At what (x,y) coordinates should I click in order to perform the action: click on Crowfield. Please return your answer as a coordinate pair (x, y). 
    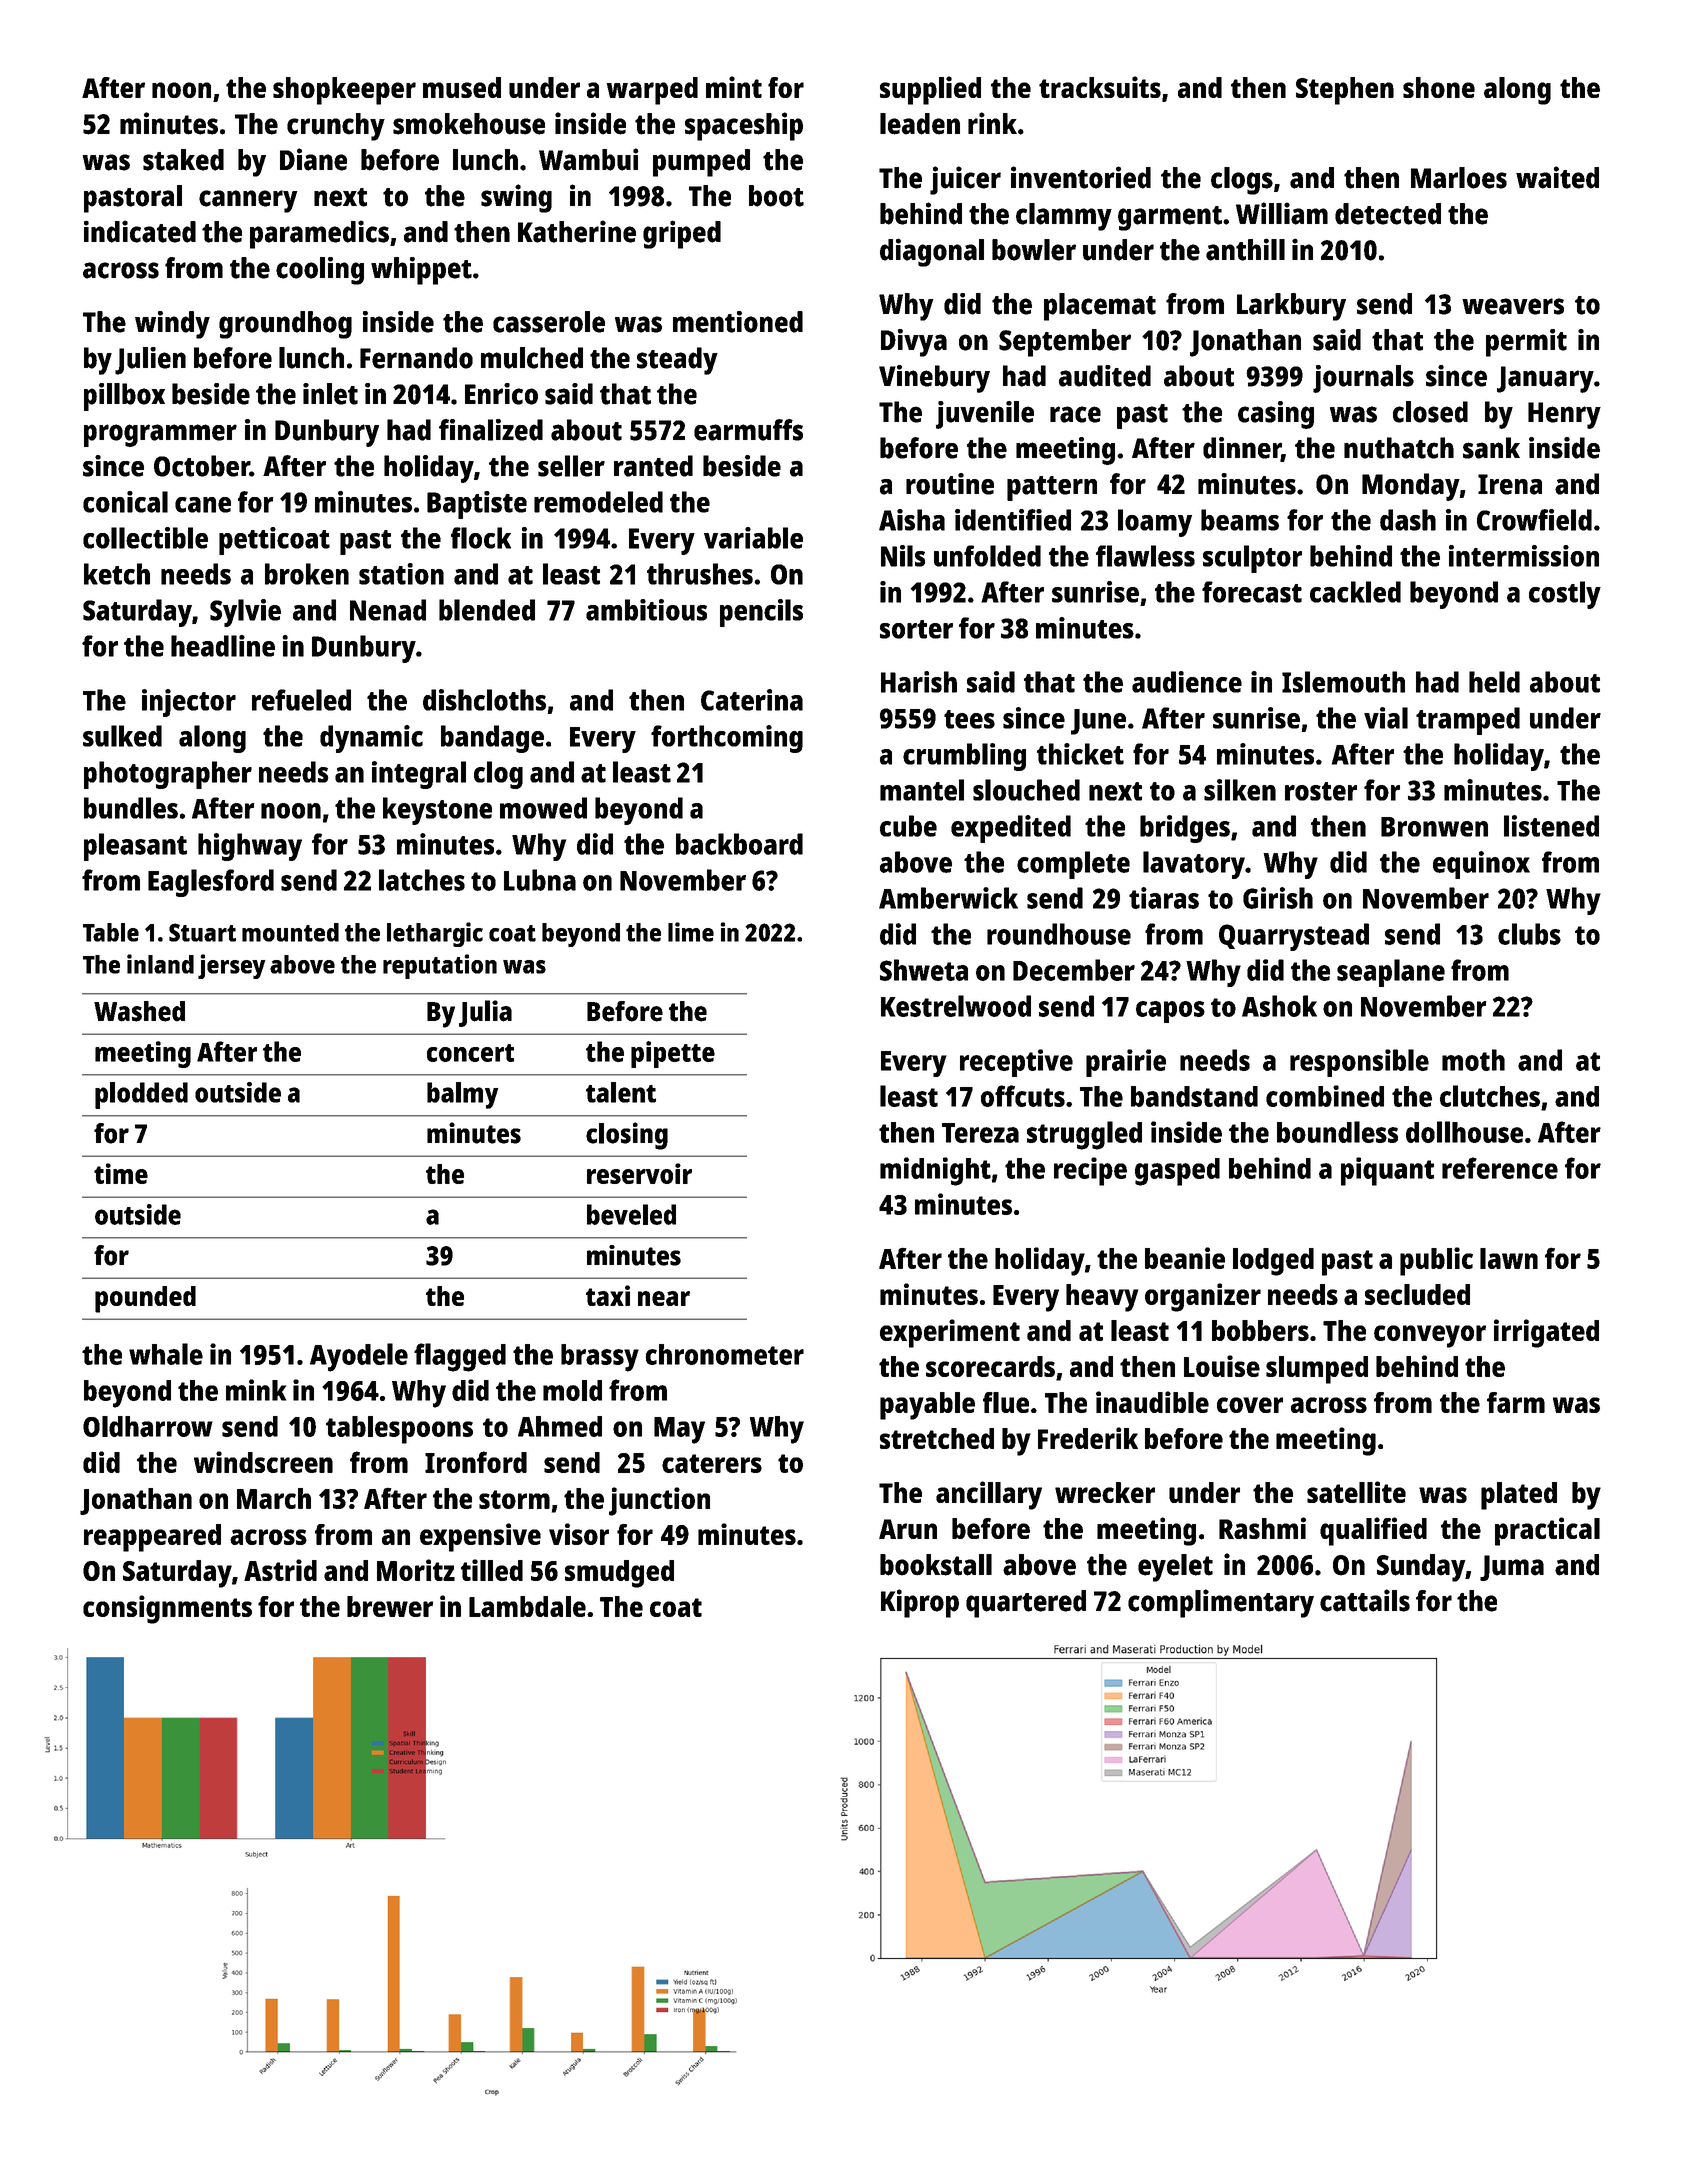
    Looking at the image, I should click on (1534, 520).
